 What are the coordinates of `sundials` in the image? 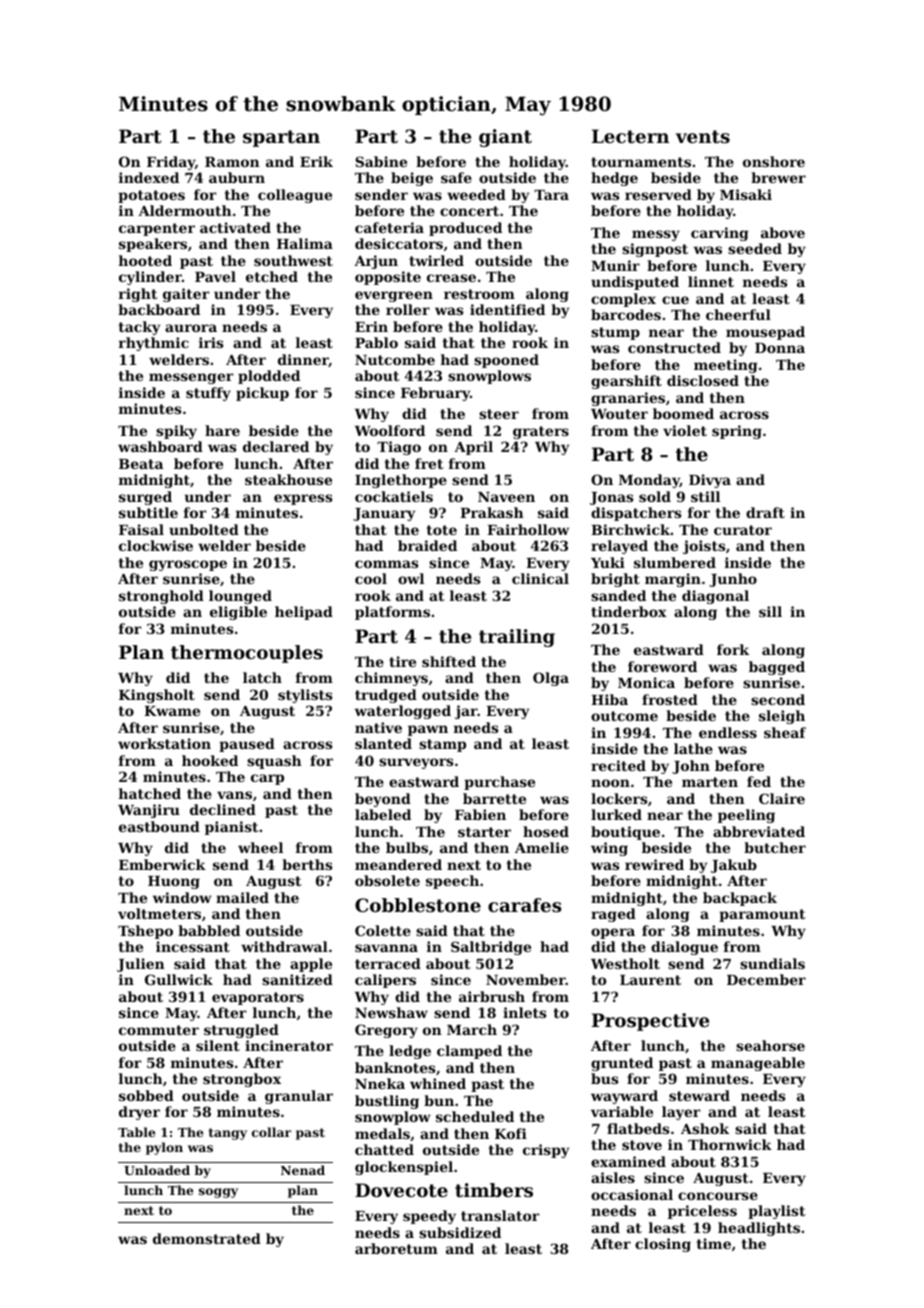 It's located at (772, 963).
